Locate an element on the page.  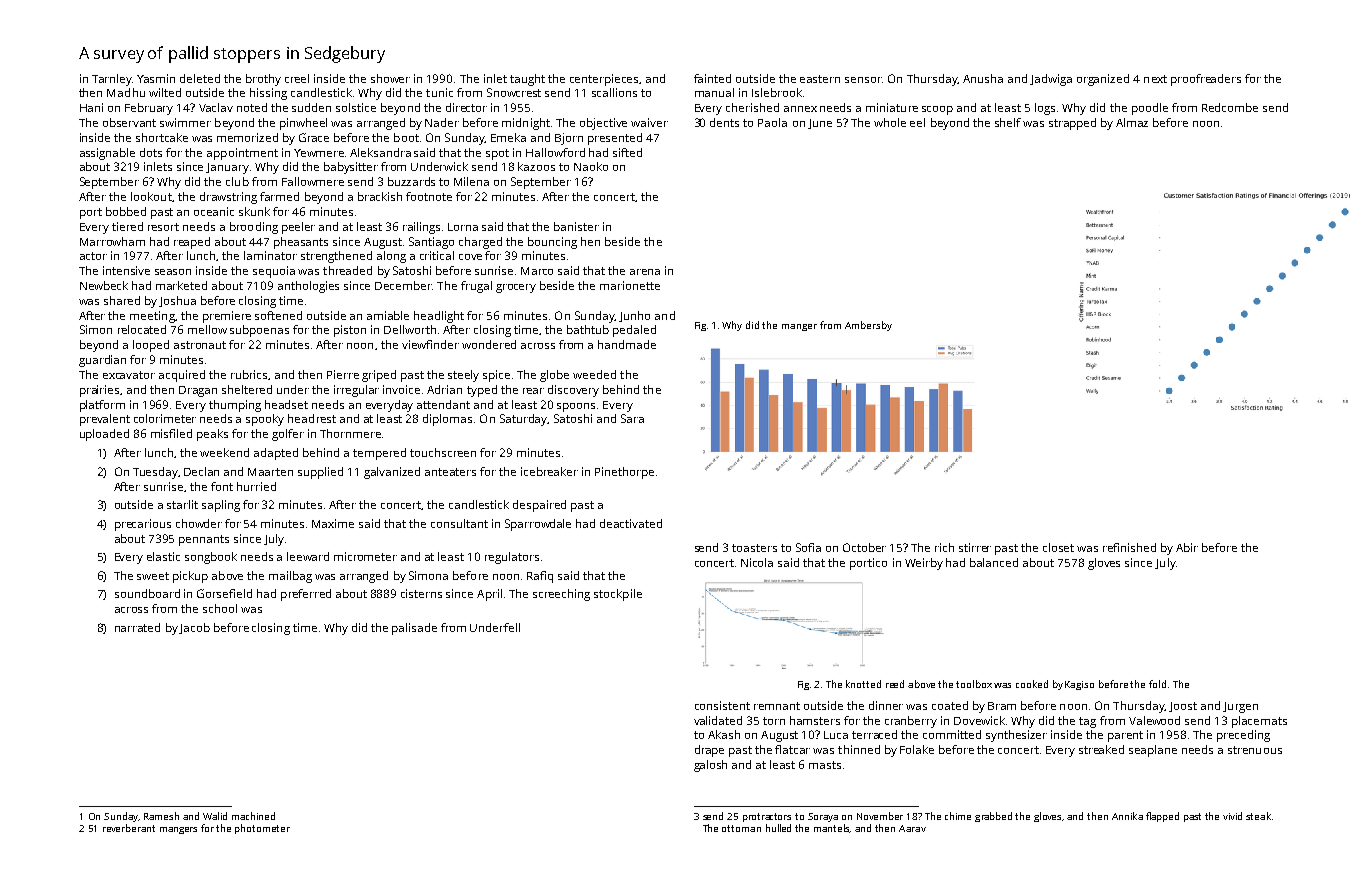
fainted is located at coordinates (712, 78).
